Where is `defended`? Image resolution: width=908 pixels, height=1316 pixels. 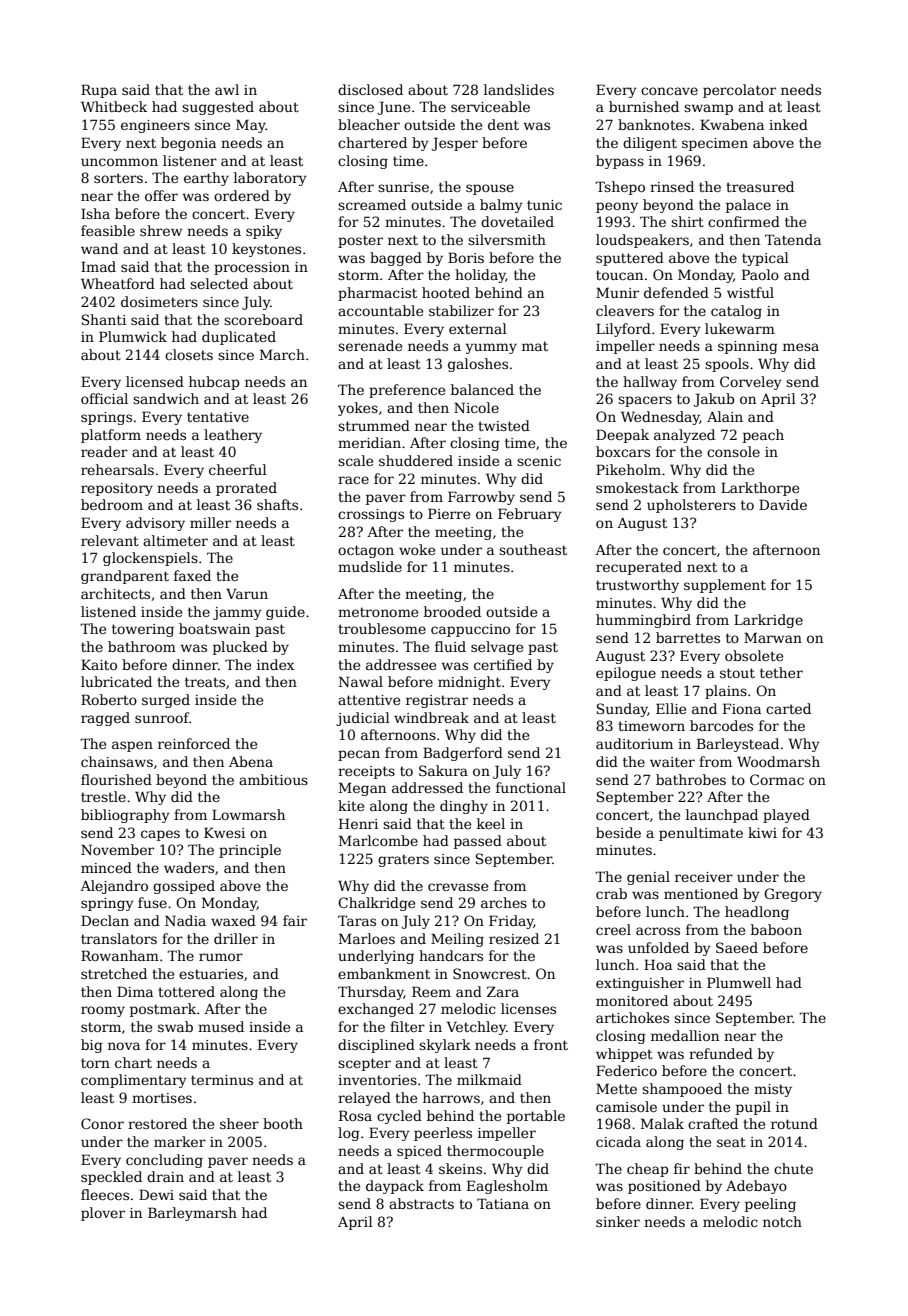 defended is located at coordinates (676, 292).
